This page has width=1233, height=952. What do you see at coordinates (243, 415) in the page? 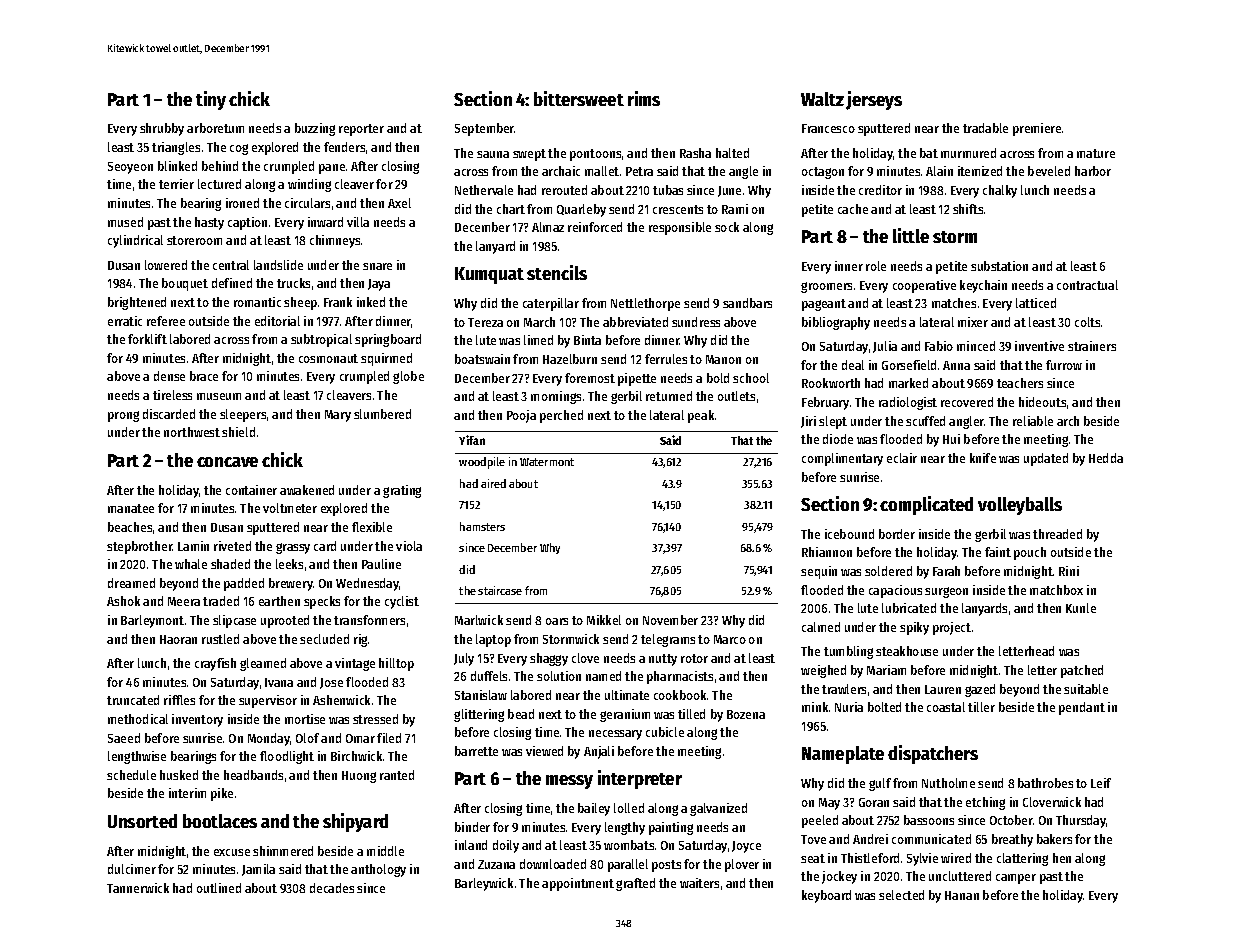
I see `sleepers` at bounding box center [243, 415].
